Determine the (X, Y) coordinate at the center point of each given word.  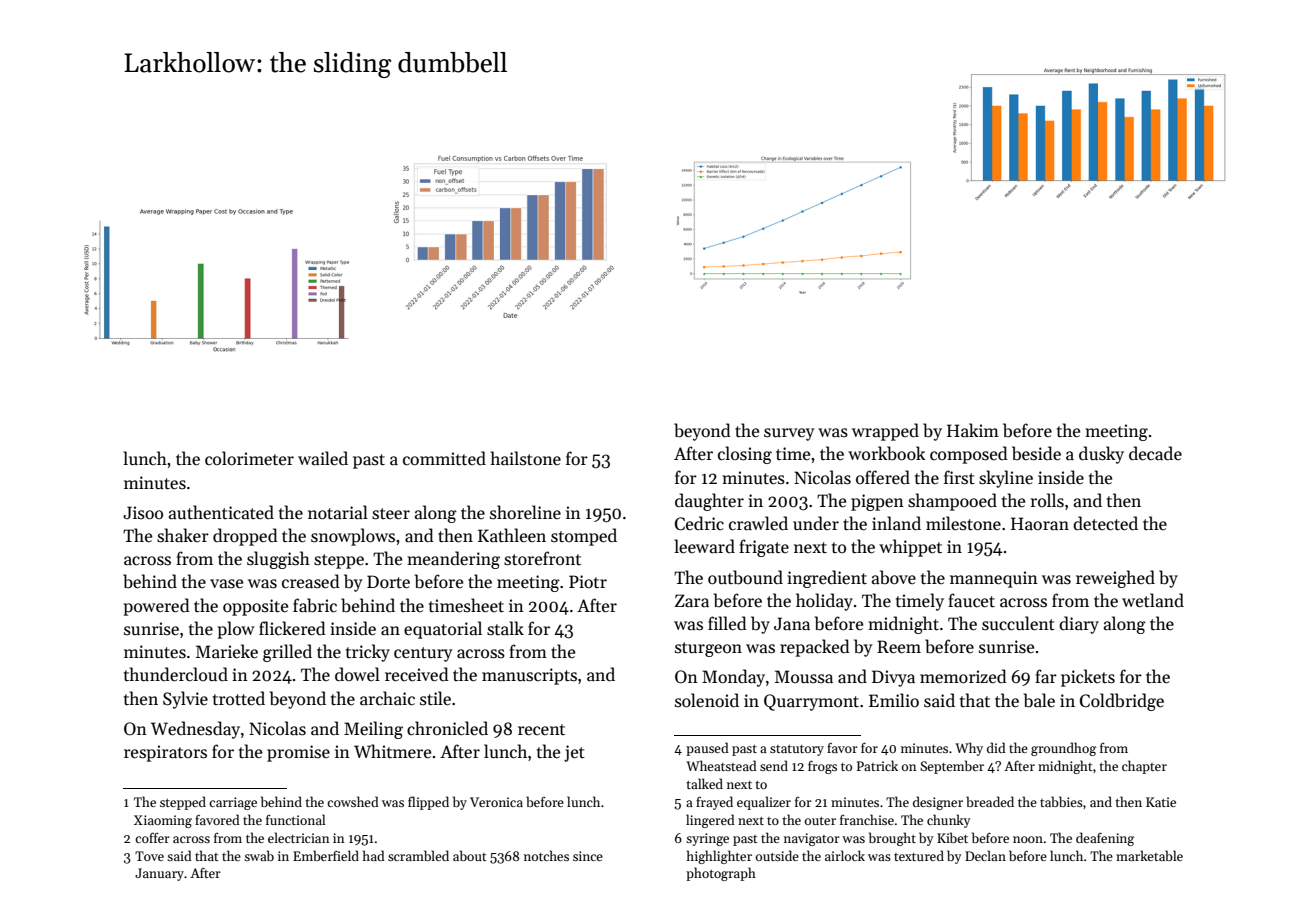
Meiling (373, 730)
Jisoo (143, 513)
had (374, 855)
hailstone (526, 458)
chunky (949, 821)
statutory (797, 750)
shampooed (952, 502)
